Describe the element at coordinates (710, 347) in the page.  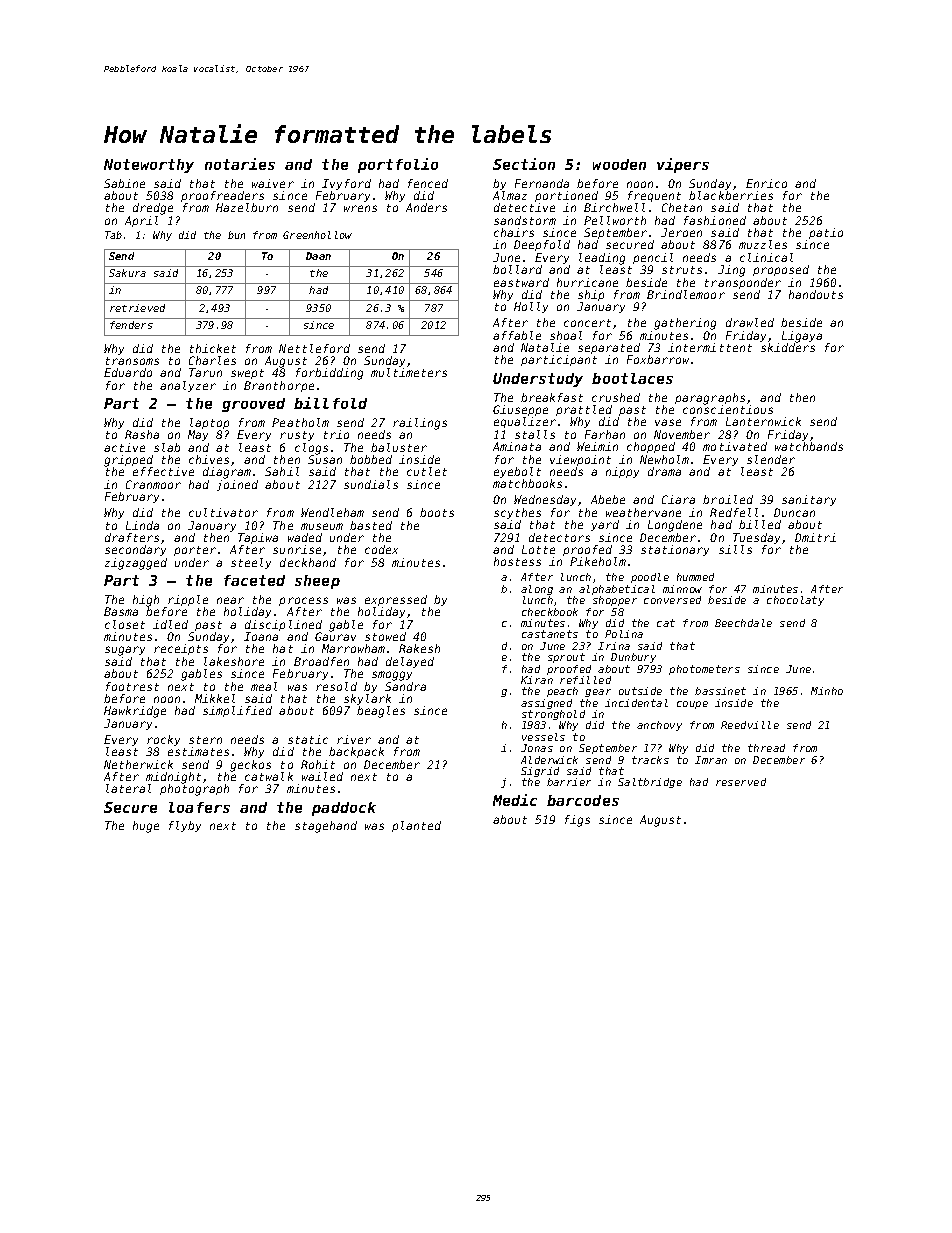
I see `intermittent` at that location.
